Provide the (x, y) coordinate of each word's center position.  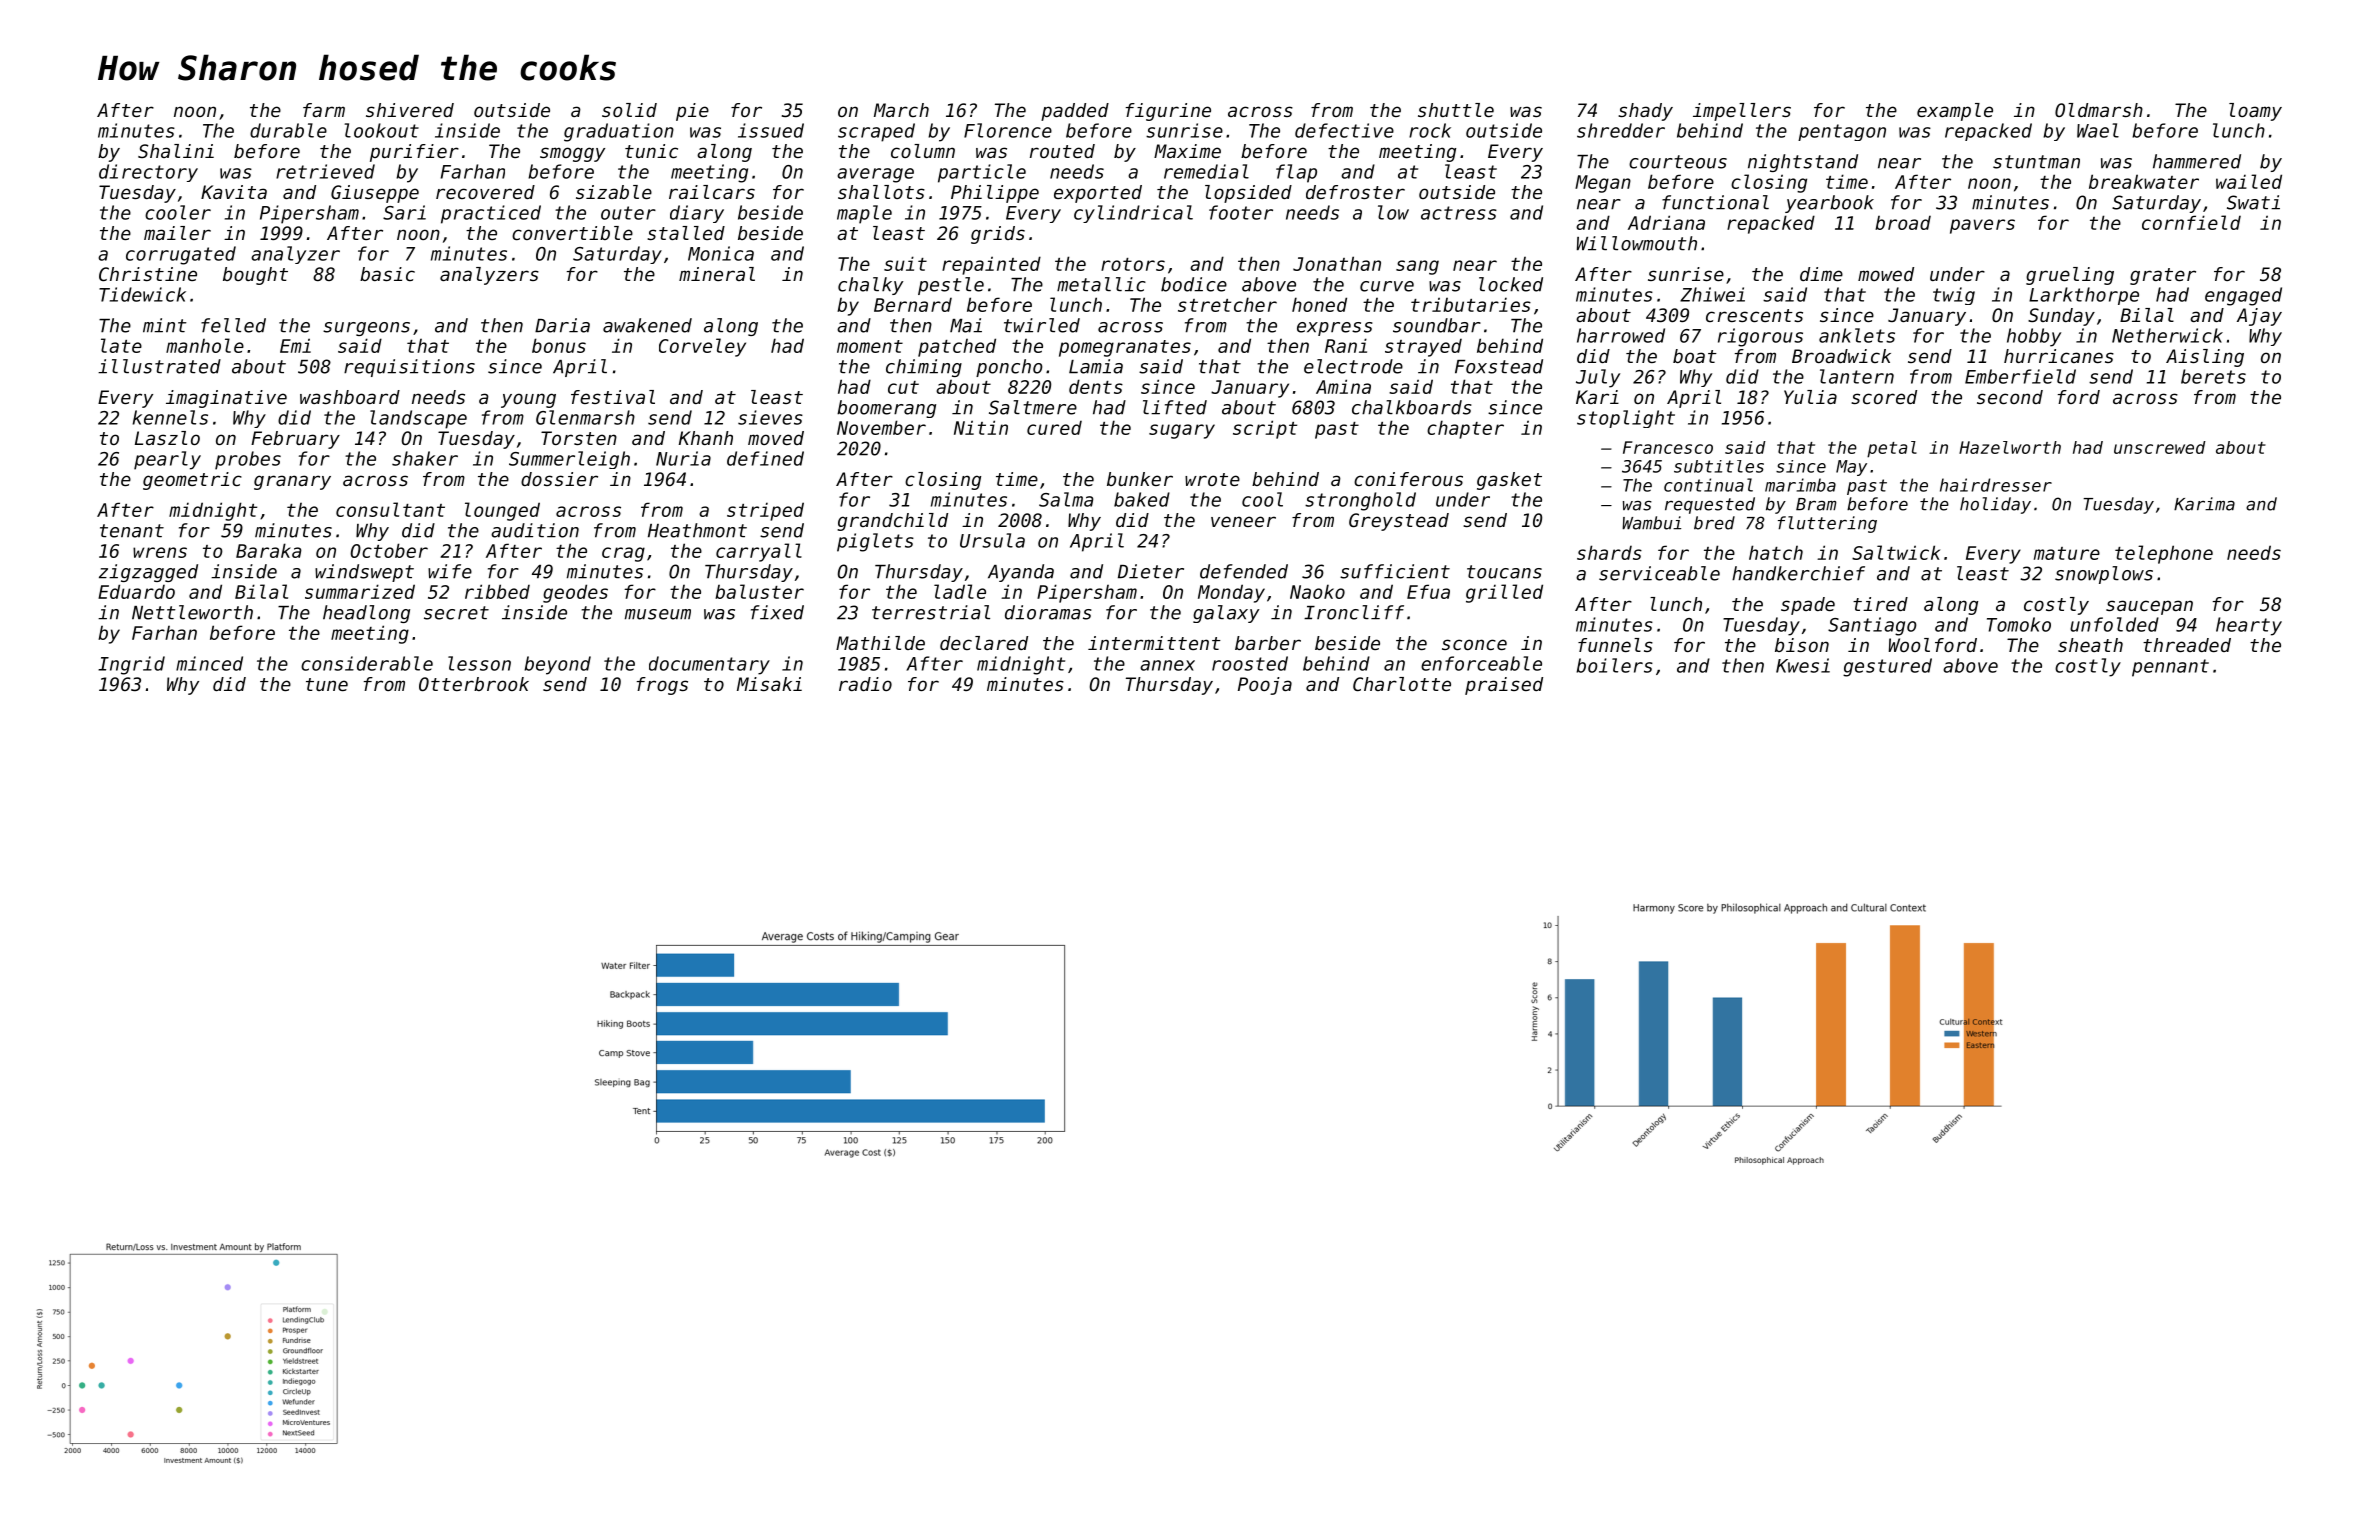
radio (865, 684)
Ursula (992, 540)
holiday (1995, 505)
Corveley (702, 347)
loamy (2255, 112)
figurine (1168, 112)
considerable (367, 663)
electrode (1353, 366)
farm (324, 110)
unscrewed (2160, 447)
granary (292, 482)
